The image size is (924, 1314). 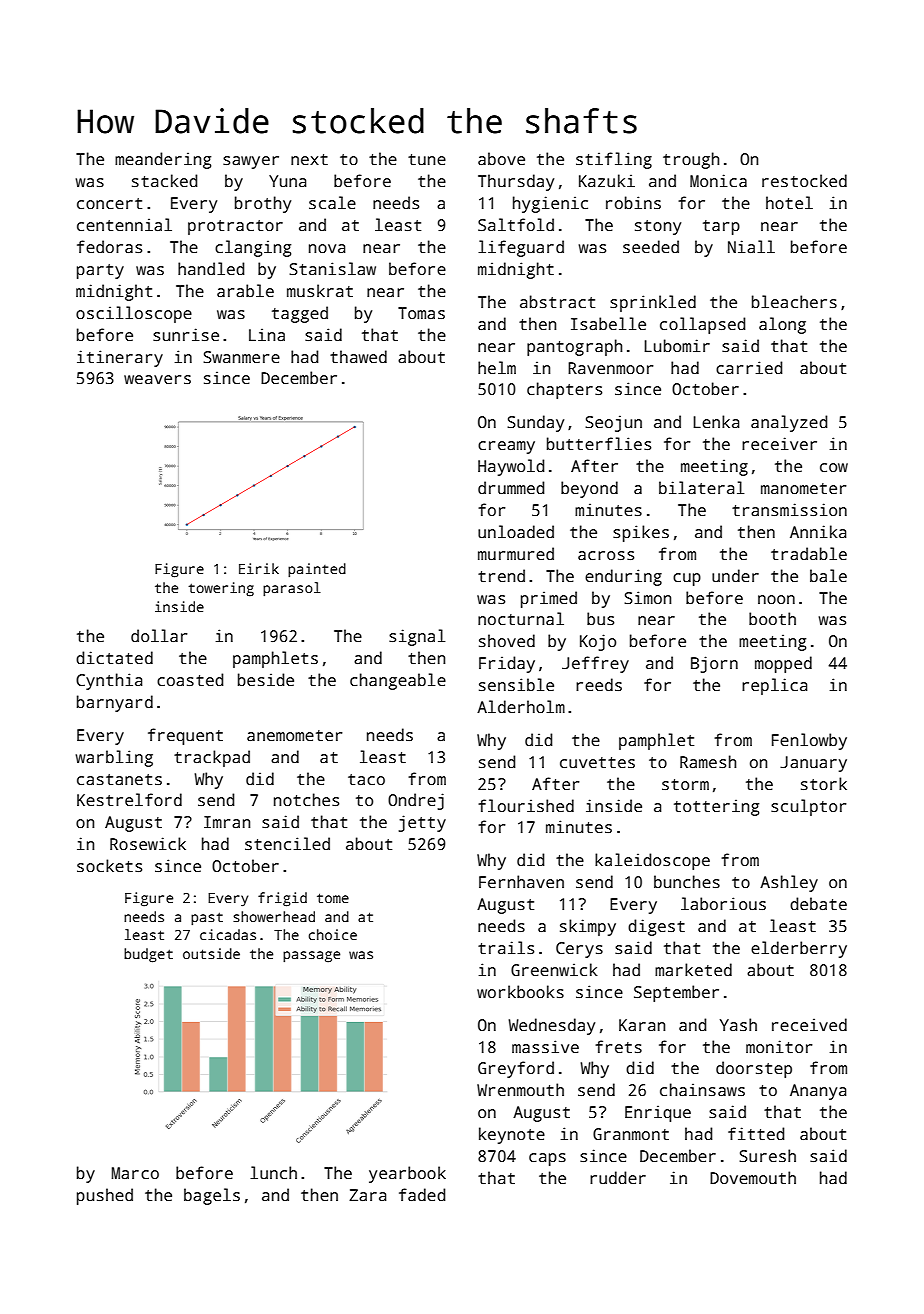 What do you see at coordinates (521, 619) in the screenshot?
I see `nocturnal` at bounding box center [521, 619].
